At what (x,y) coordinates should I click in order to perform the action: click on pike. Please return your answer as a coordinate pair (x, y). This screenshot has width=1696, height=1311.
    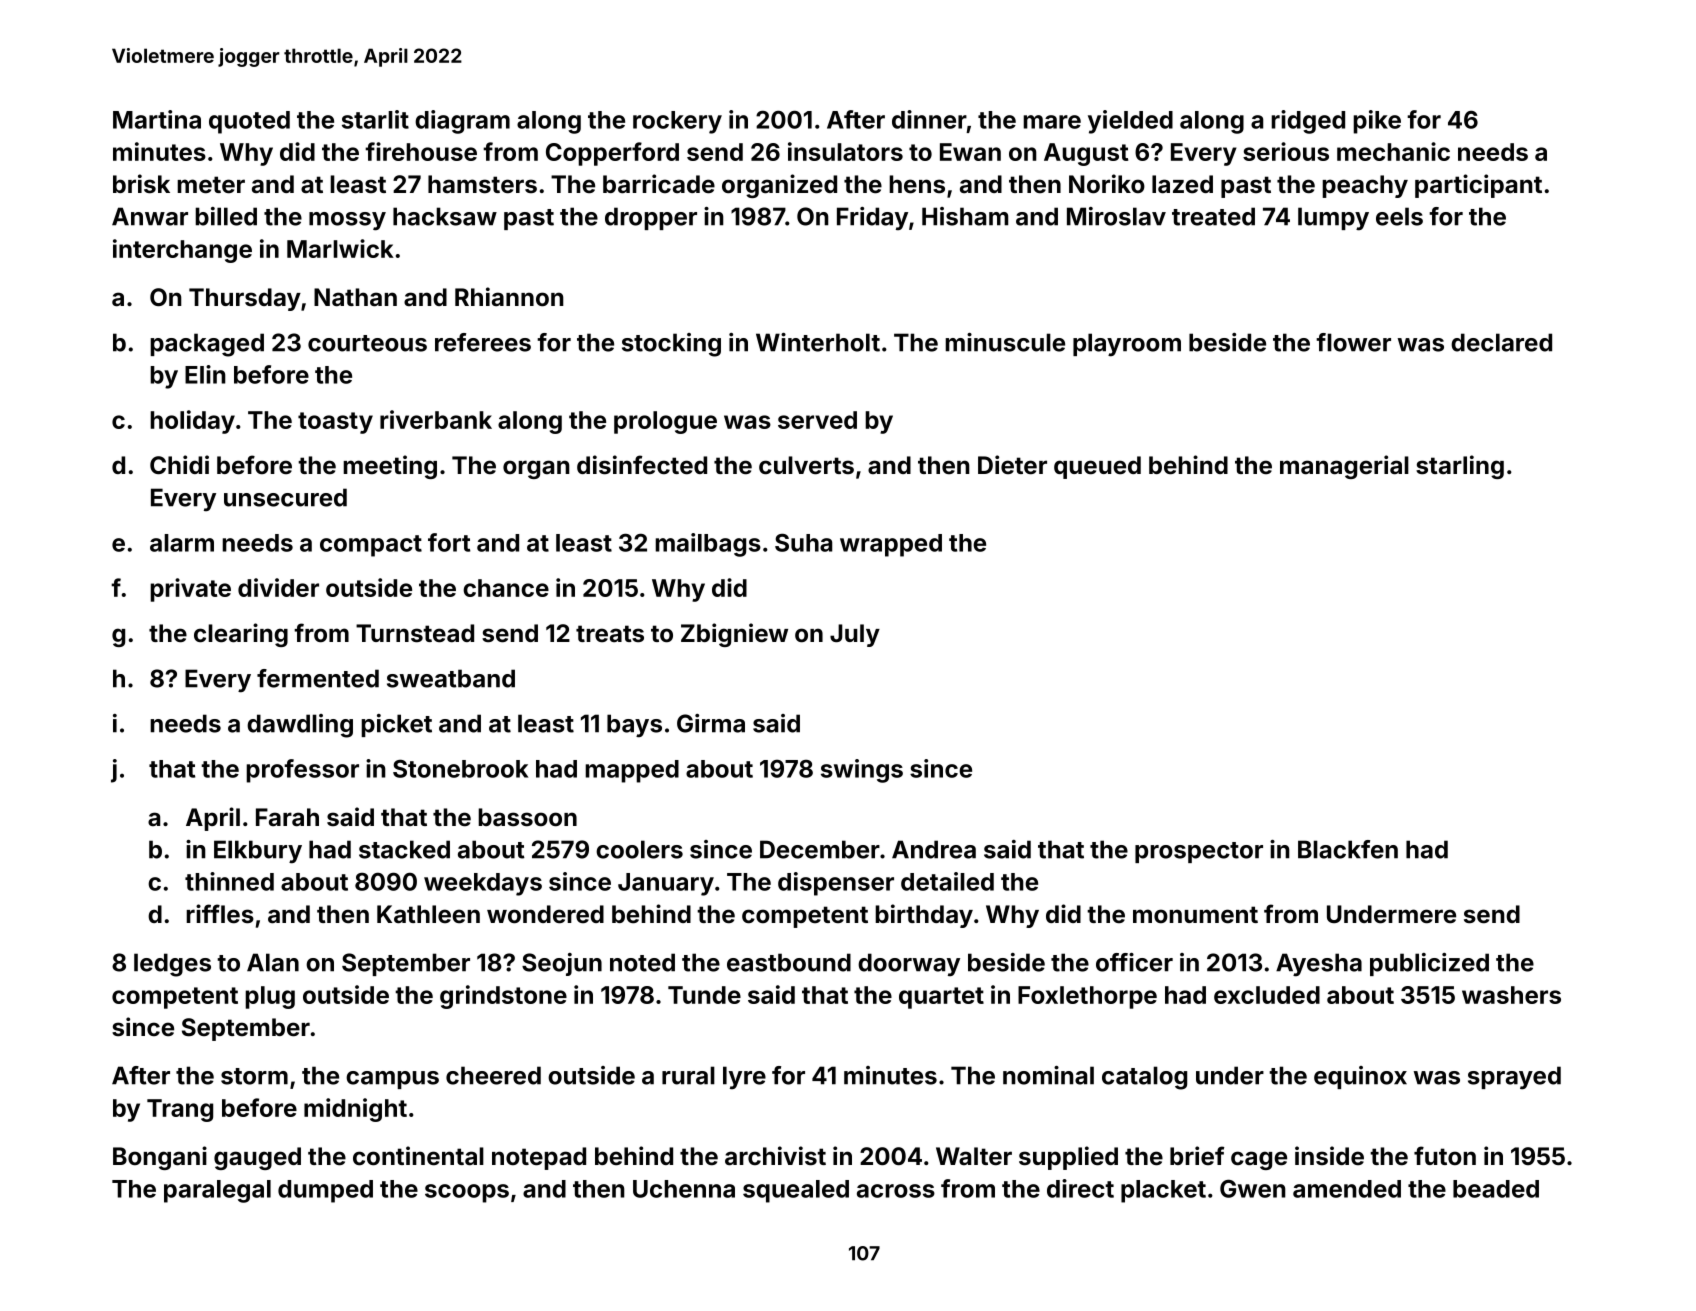
    Looking at the image, I should click on (1377, 122).
